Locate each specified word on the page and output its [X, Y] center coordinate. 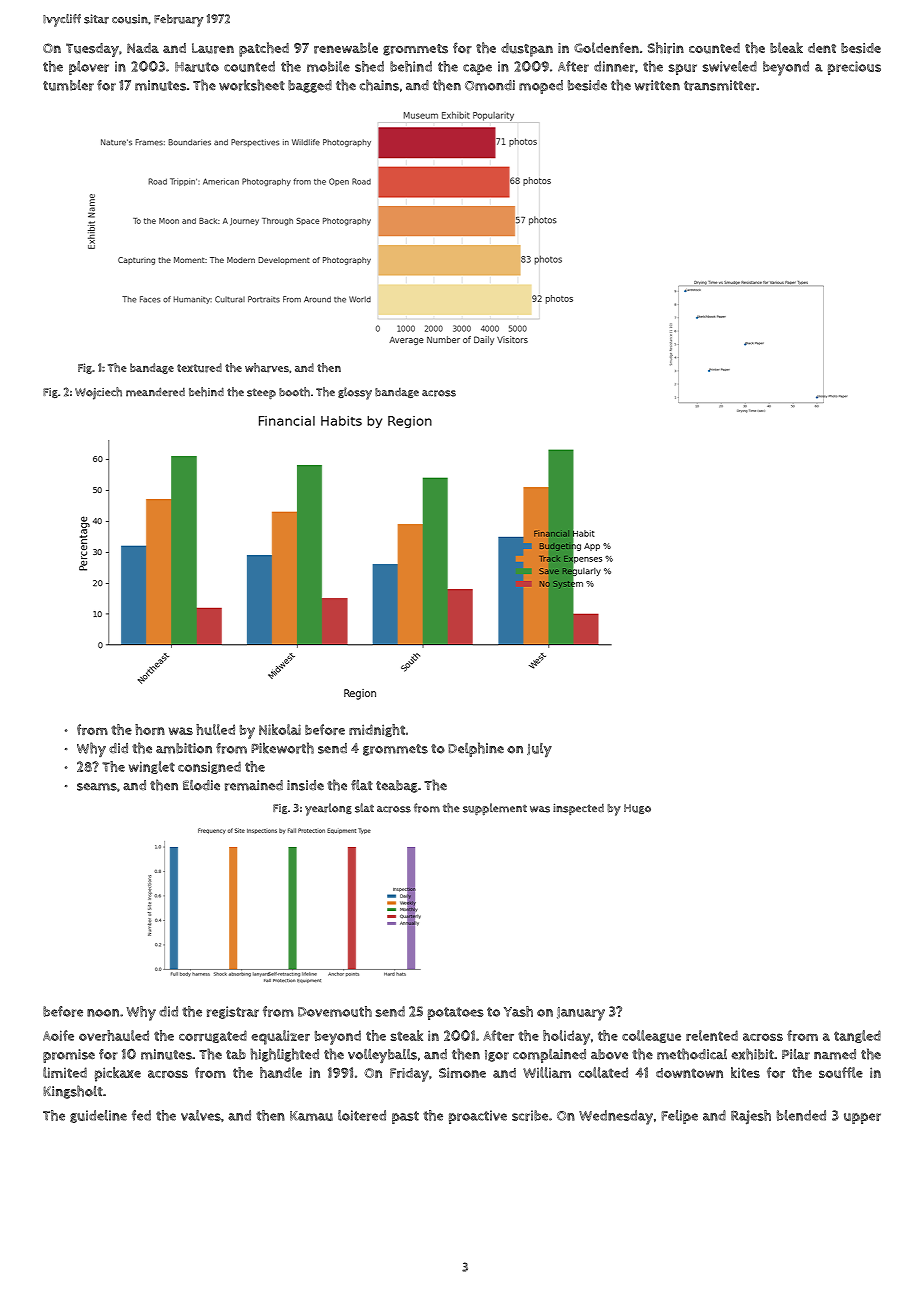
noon [103, 1013]
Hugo [637, 809]
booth [294, 392]
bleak [786, 47]
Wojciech [98, 393]
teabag [397, 786]
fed [141, 1115]
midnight [377, 730]
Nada [143, 48]
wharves [267, 368]
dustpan [527, 50]
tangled [857, 1036]
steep [261, 393]
